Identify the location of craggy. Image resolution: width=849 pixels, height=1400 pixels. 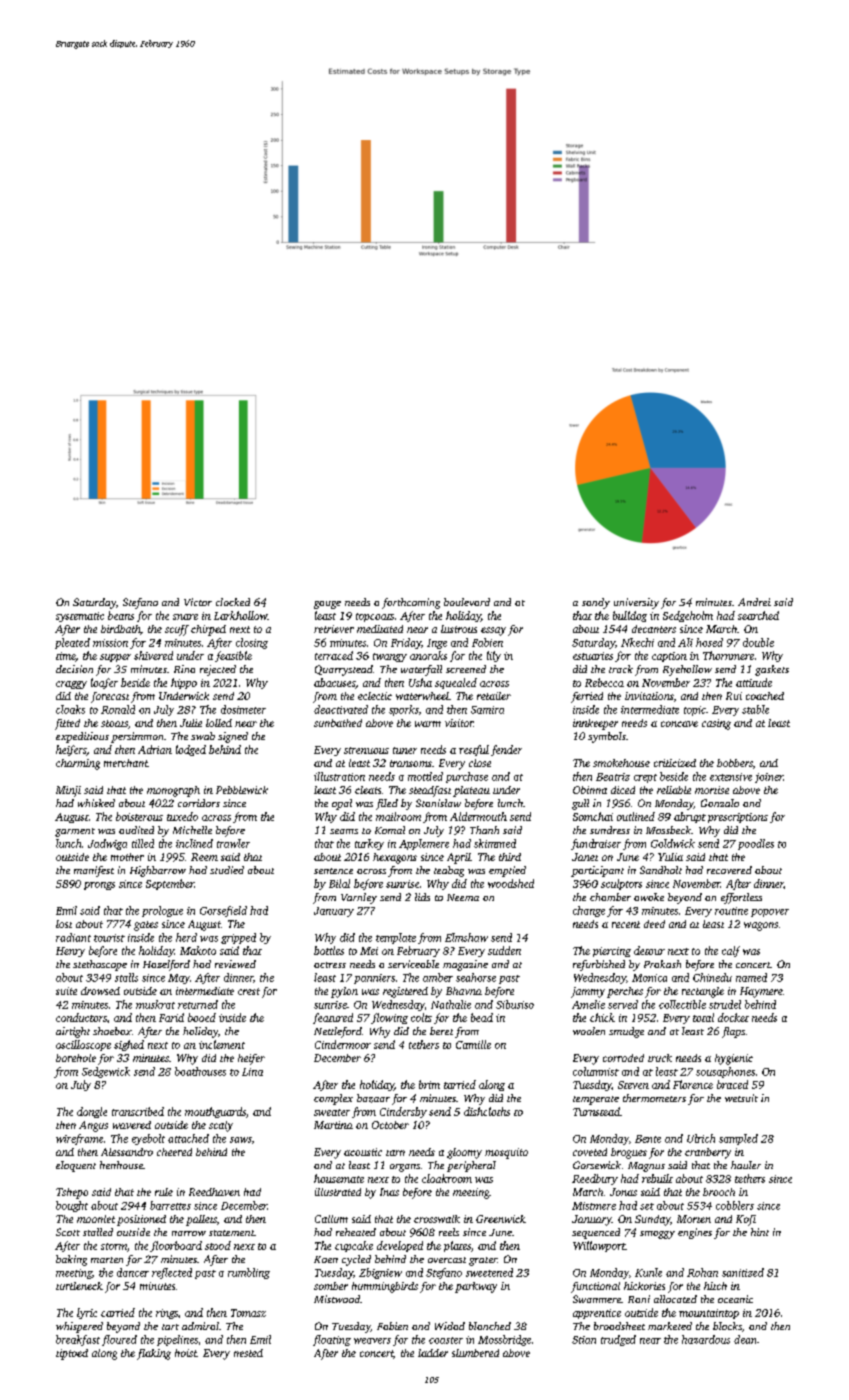
(71, 685).
